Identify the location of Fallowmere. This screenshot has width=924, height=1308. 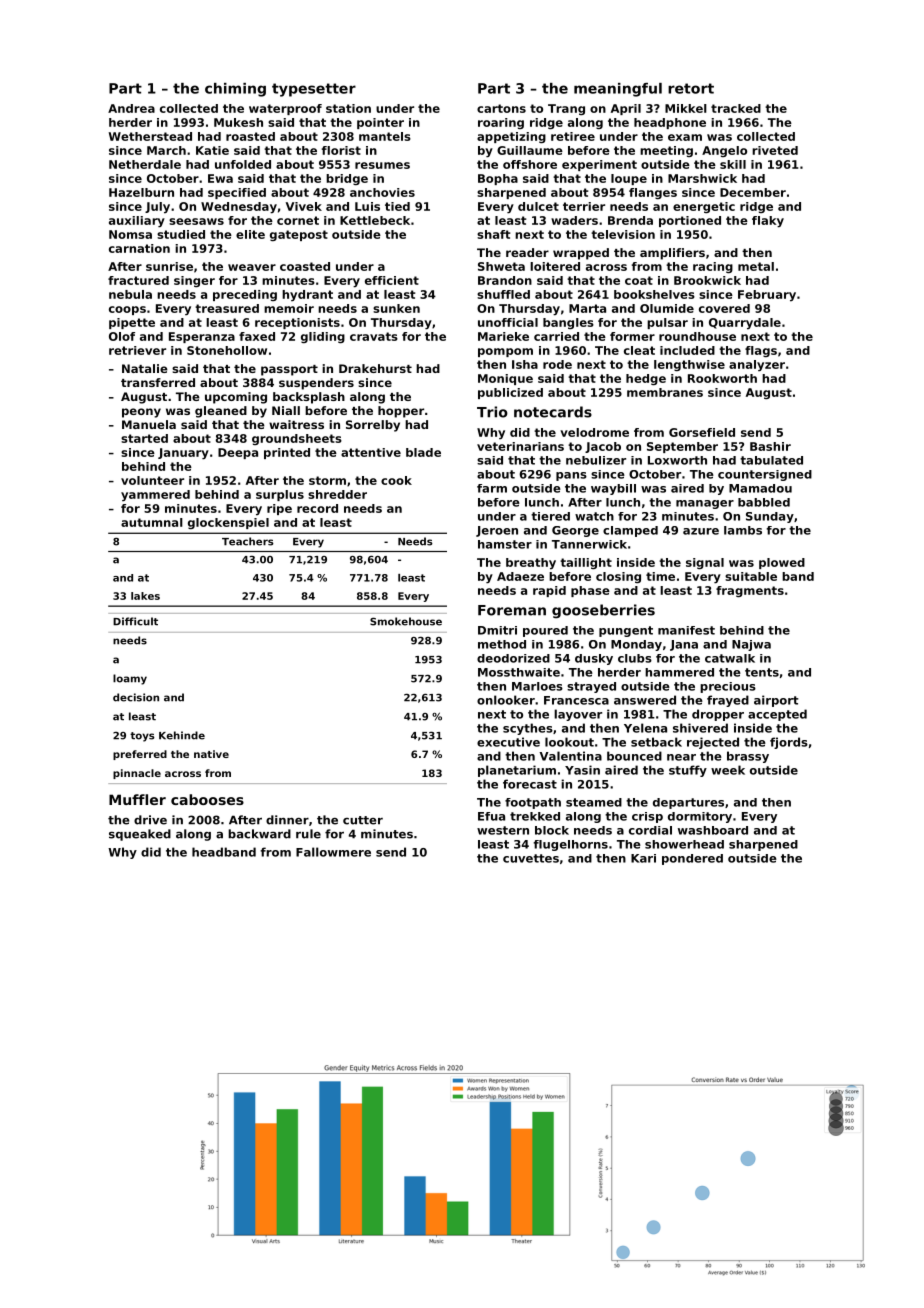
(333, 852).
